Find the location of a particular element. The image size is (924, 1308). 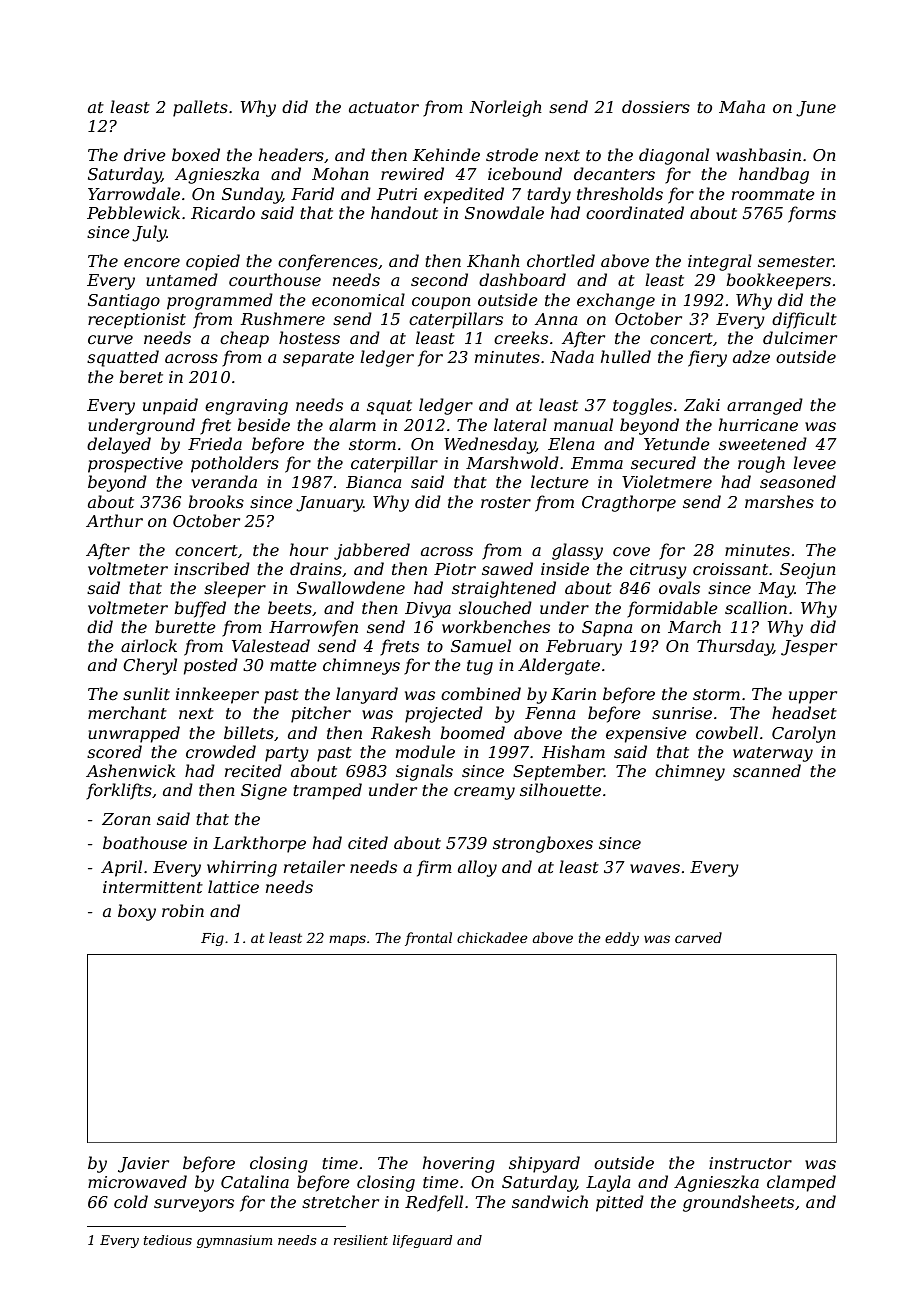

boomed is located at coordinates (472, 732).
